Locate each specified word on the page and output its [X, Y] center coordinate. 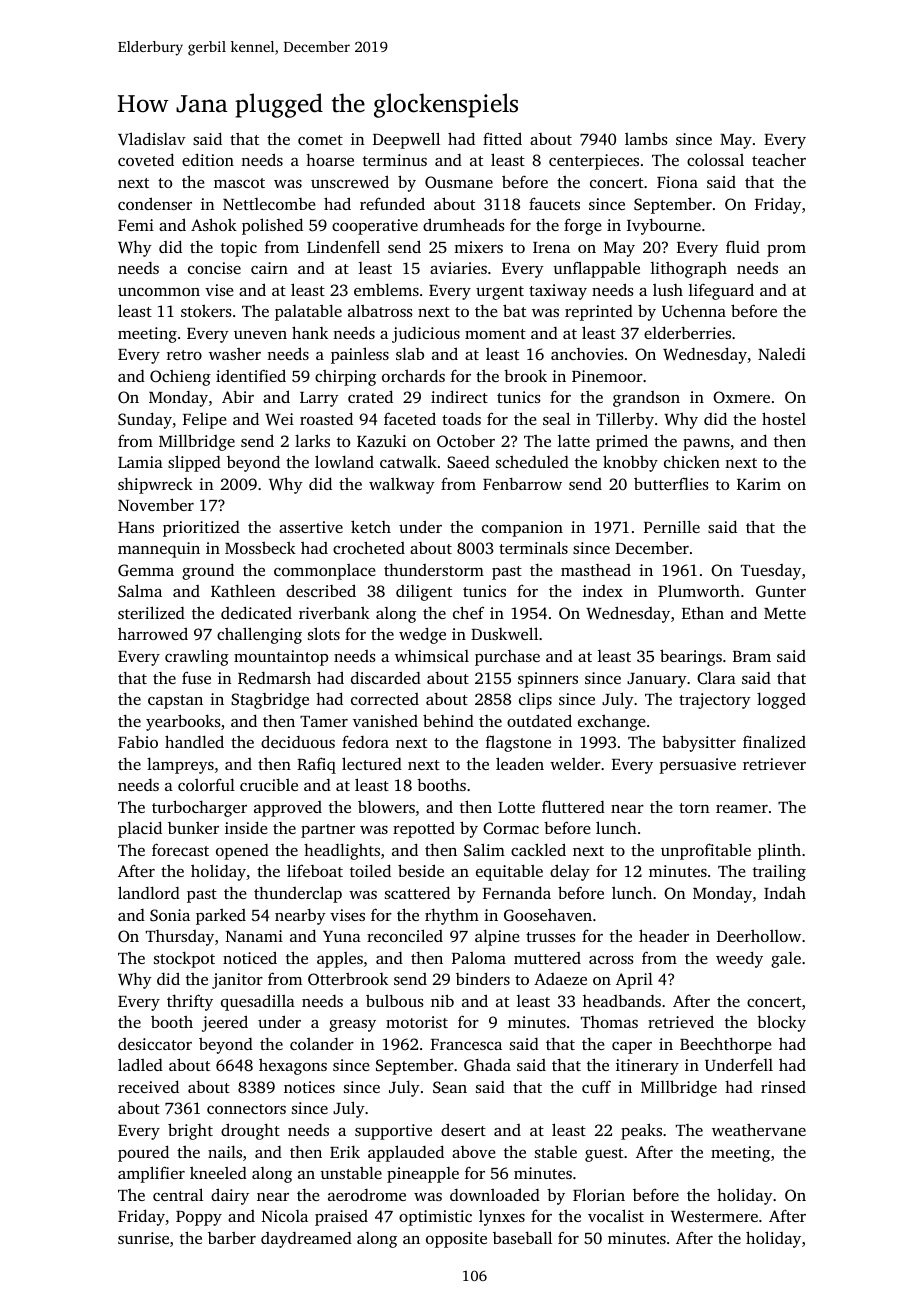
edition [208, 159]
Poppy [199, 1218]
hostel [784, 418]
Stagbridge [270, 700]
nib [442, 1000]
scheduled [532, 462]
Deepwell [406, 140]
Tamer [324, 721]
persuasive [697, 766]
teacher [779, 160]
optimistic [435, 1218]
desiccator [155, 1044]
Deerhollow [759, 936]
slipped [194, 463]
